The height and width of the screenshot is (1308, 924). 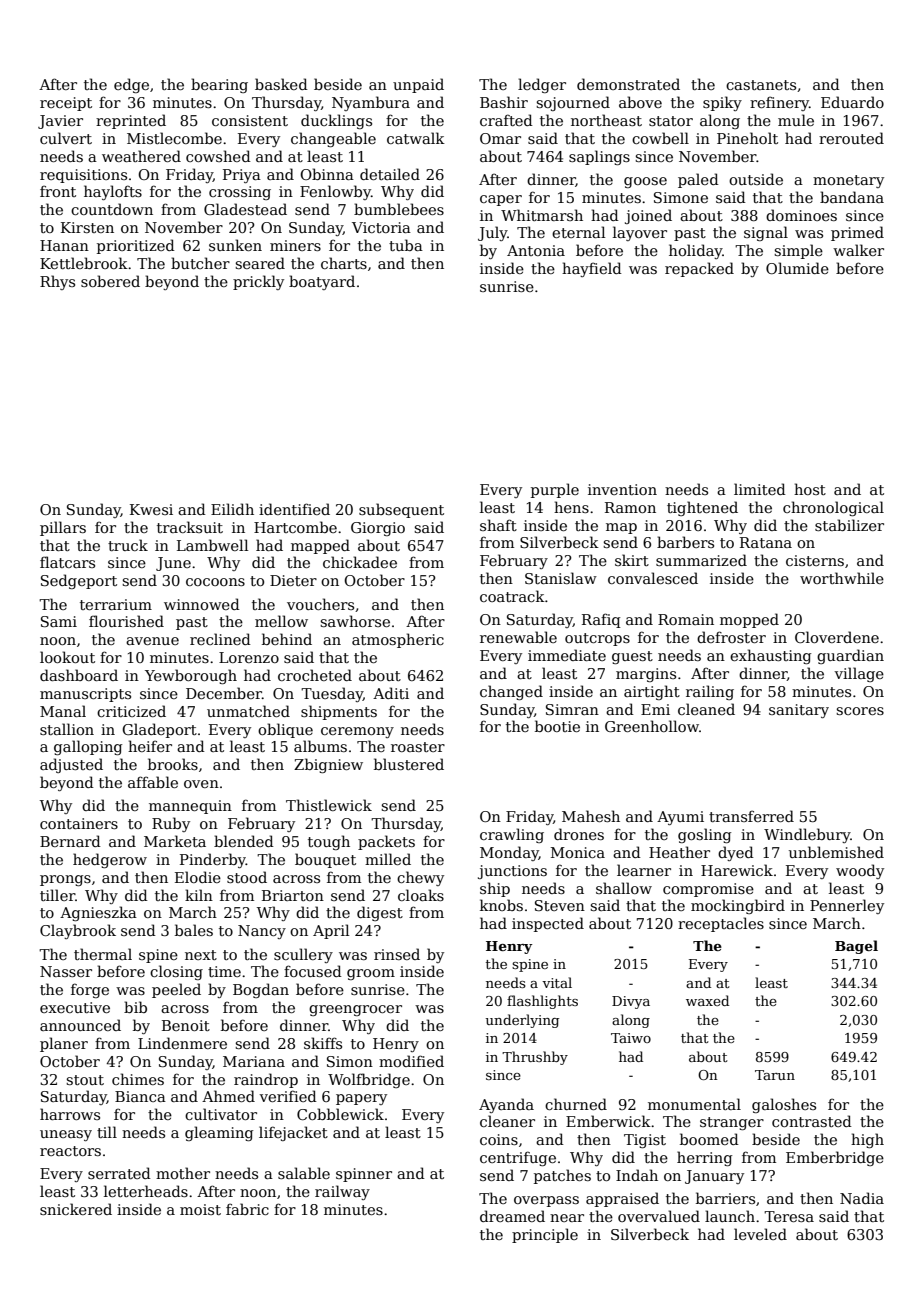 I want to click on purple, so click(x=555, y=490).
